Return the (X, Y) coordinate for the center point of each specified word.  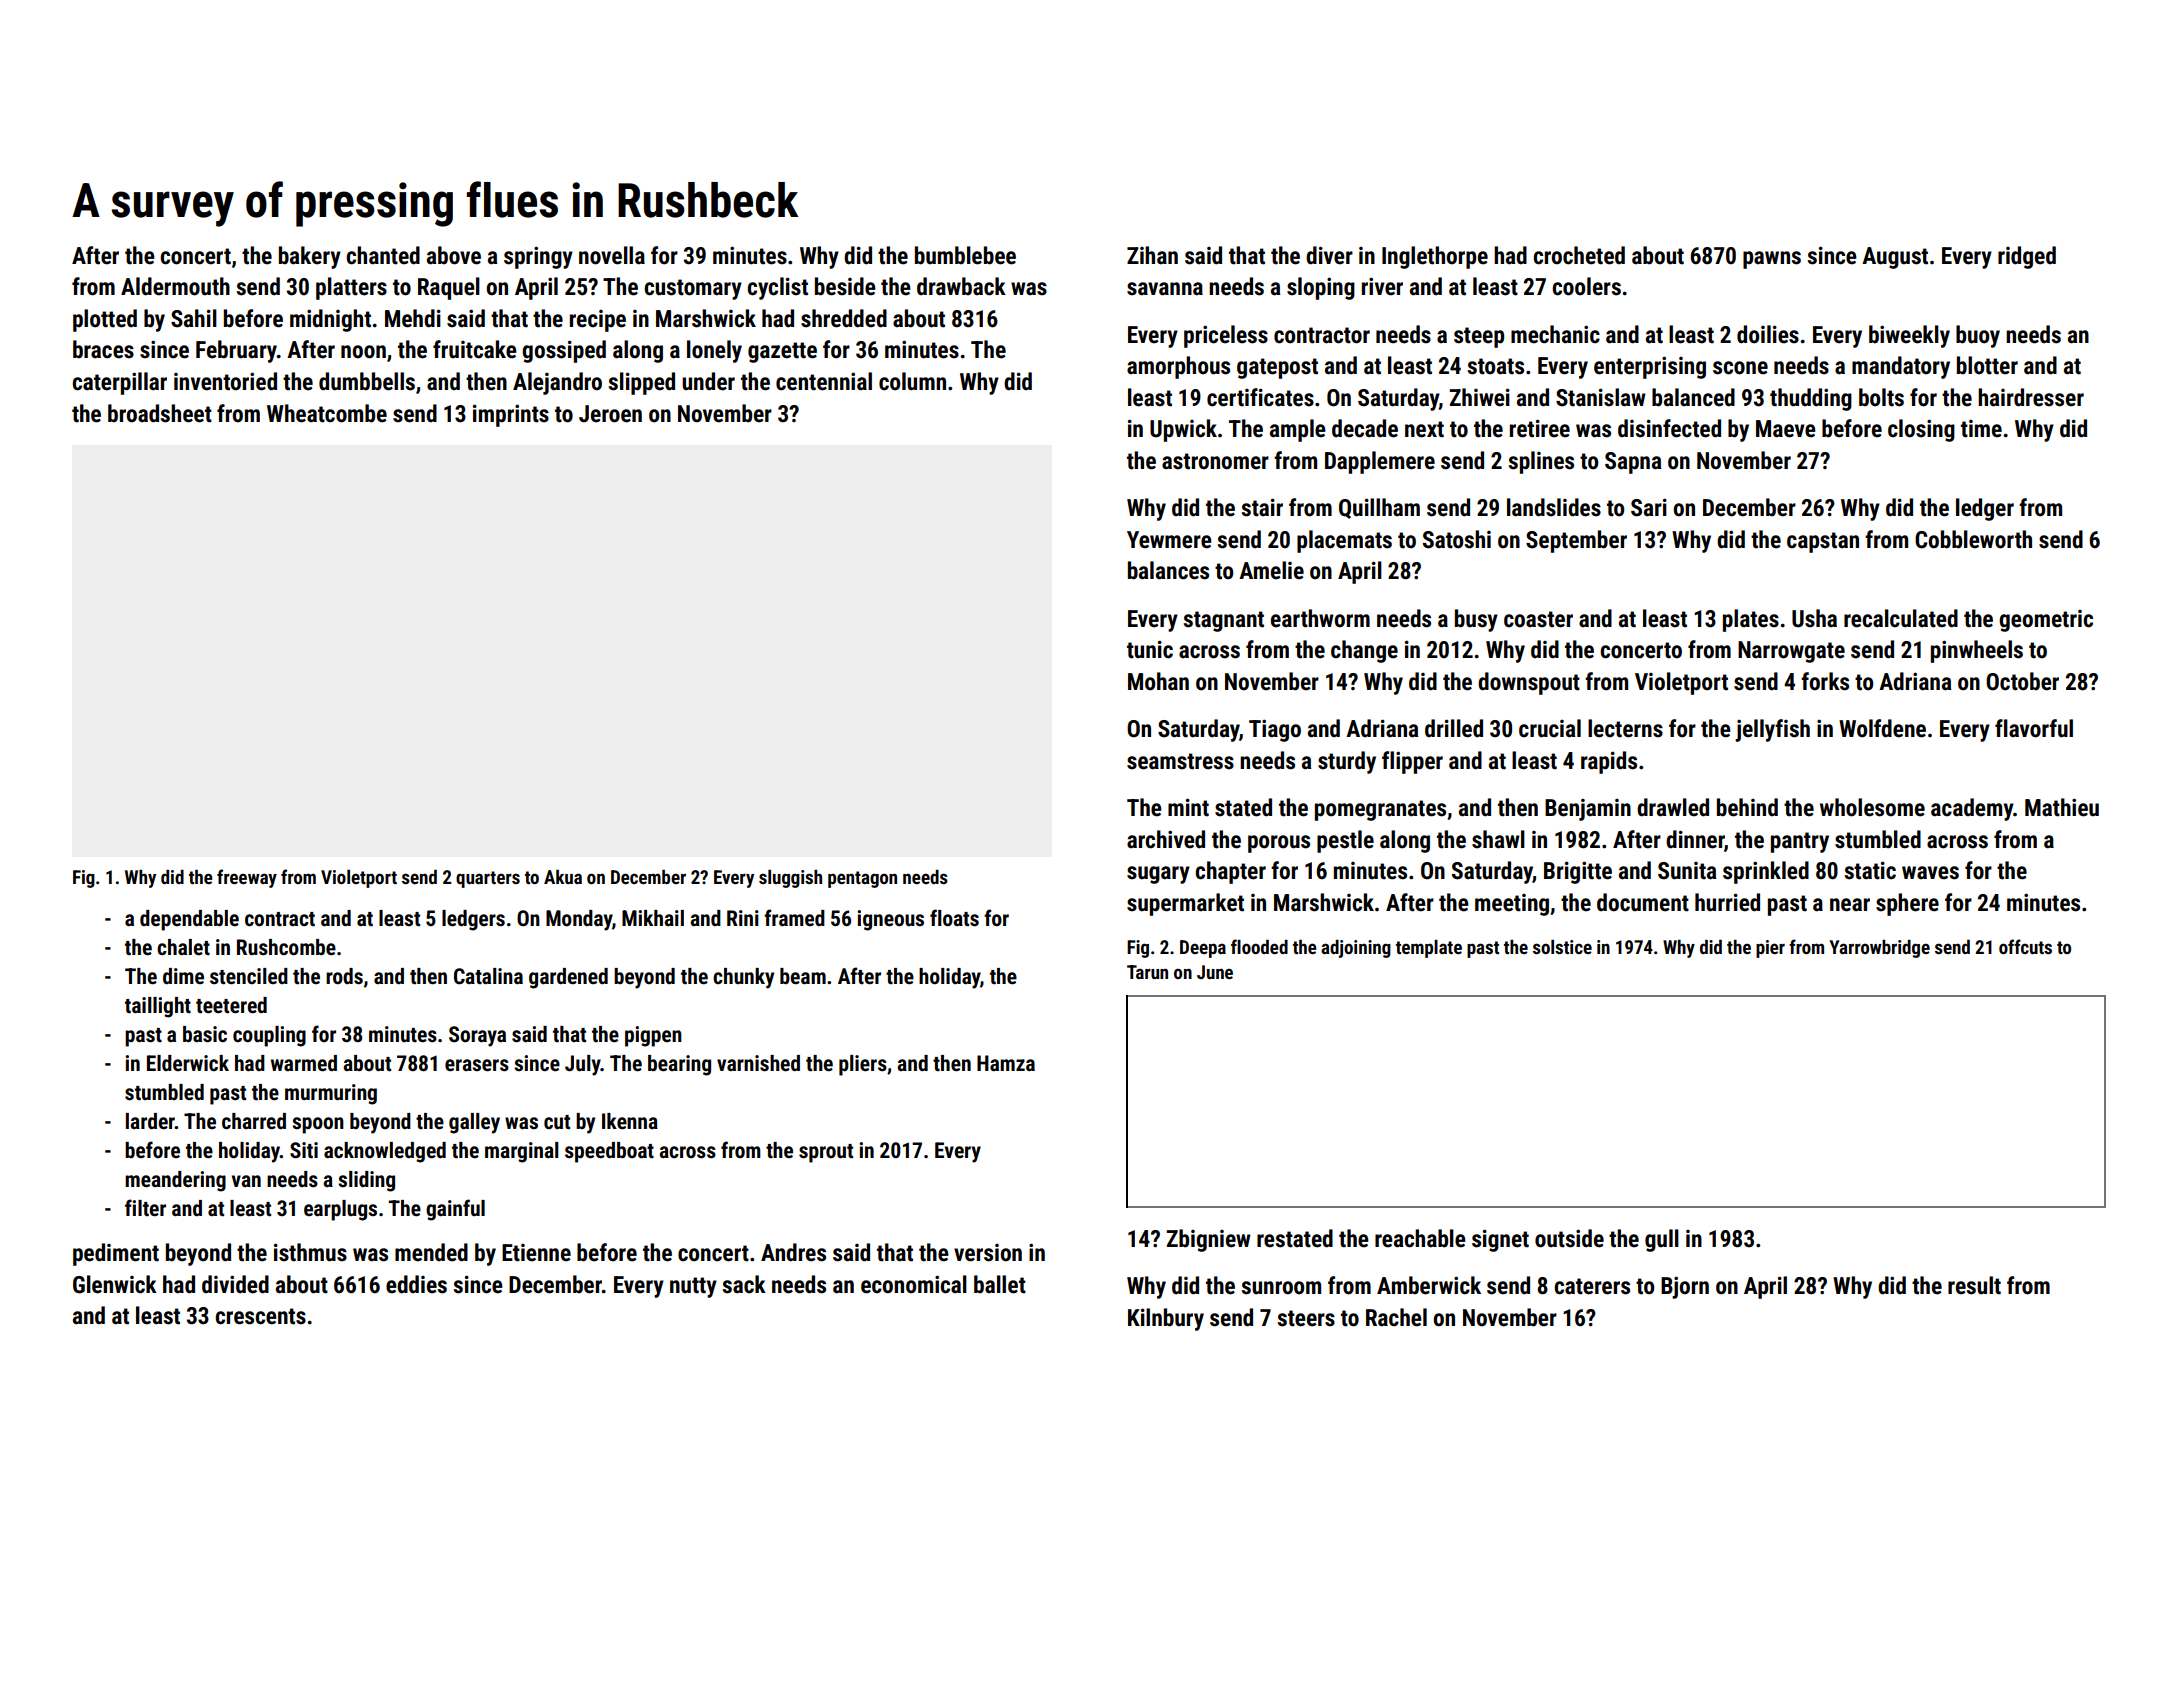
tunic (1150, 649)
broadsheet (160, 413)
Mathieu (2062, 807)
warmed (304, 1063)
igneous (890, 920)
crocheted (1579, 255)
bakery (310, 257)
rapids (1609, 762)
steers (1306, 1318)
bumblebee (965, 255)
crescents (260, 1316)
